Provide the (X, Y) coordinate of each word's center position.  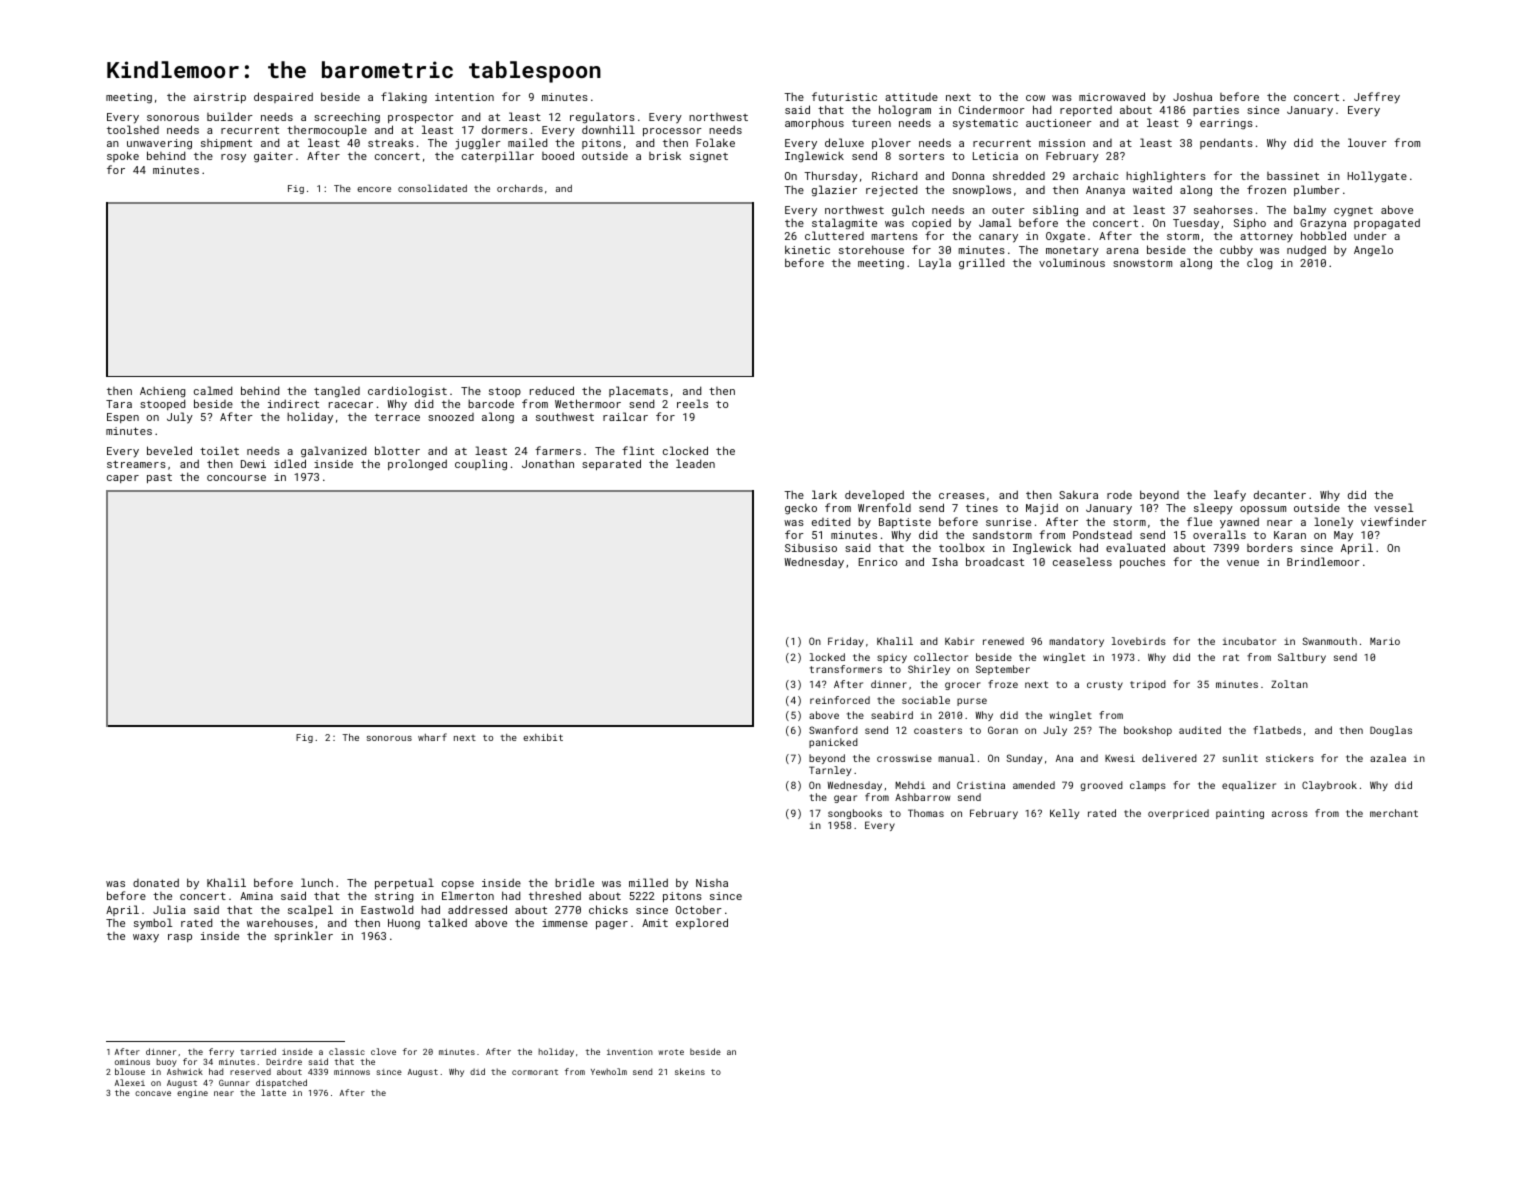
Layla (935, 263)
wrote (671, 1052)
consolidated (432, 188)
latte (273, 1092)
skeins (690, 1071)
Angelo (1373, 251)
